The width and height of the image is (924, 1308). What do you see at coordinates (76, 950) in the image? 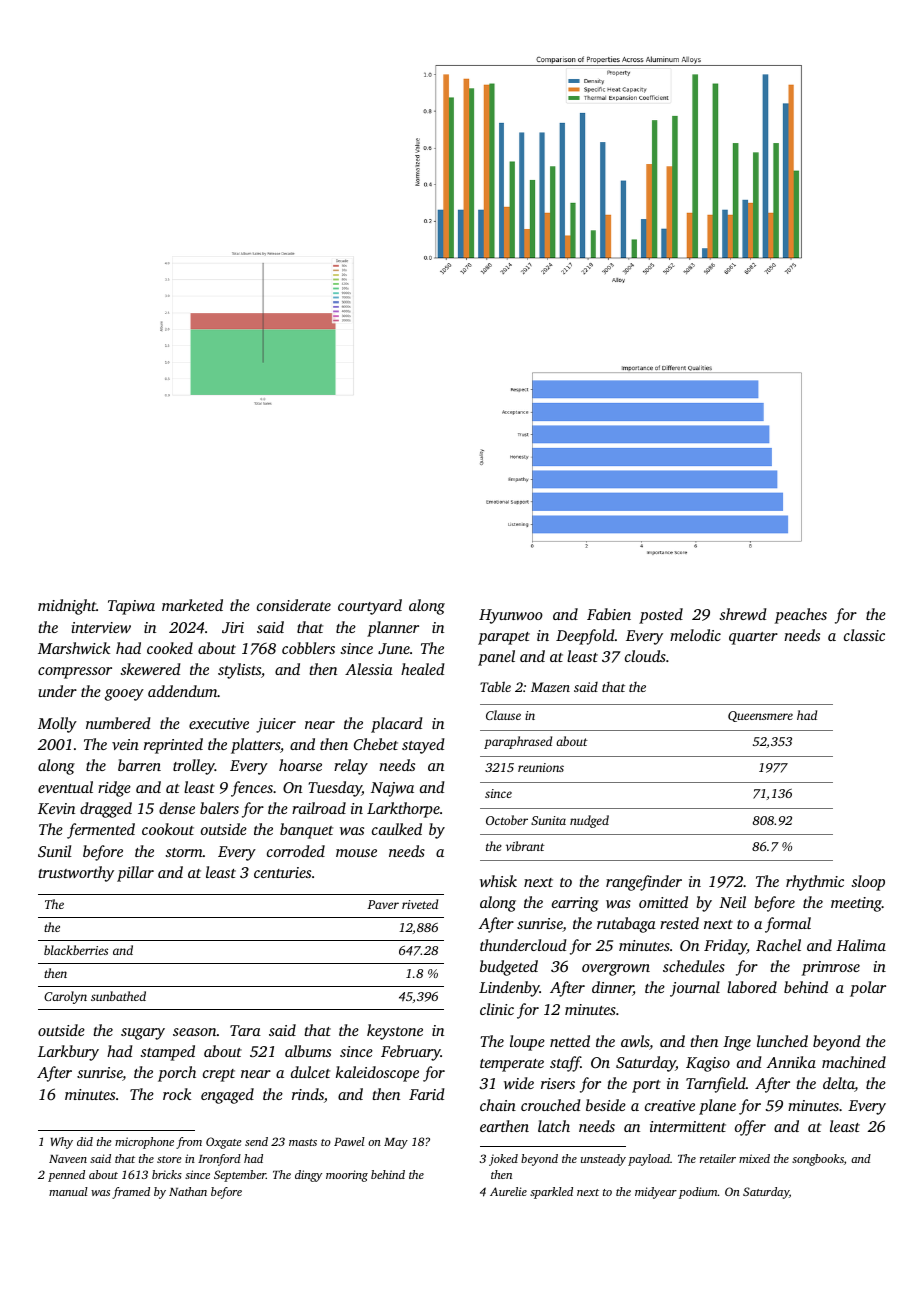
I see `blackberries` at bounding box center [76, 950].
